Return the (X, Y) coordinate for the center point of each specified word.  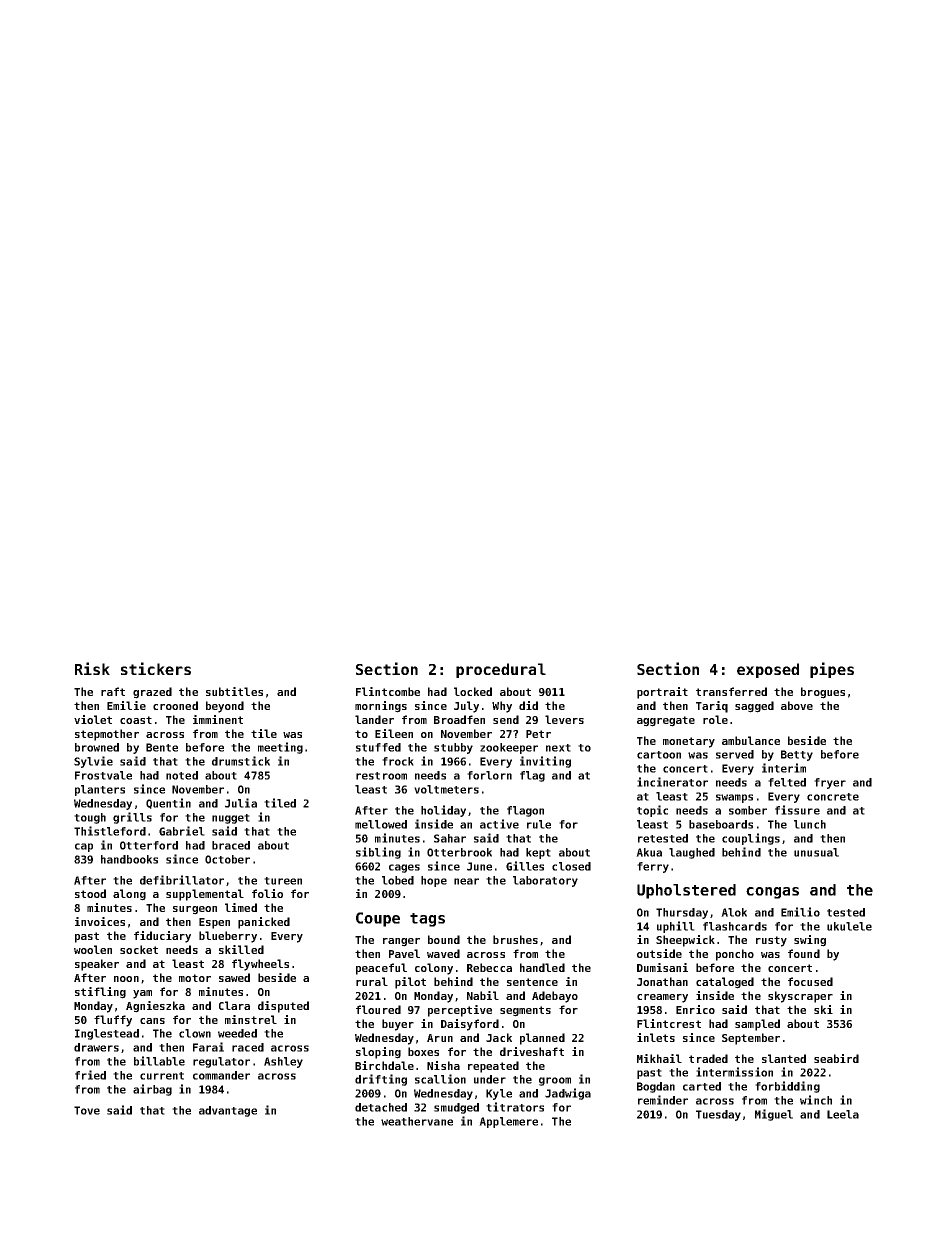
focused (810, 981)
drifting (381, 1080)
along (129, 895)
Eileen (394, 733)
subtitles (234, 691)
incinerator (672, 782)
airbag (152, 1090)
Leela (843, 1114)
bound (444, 939)
